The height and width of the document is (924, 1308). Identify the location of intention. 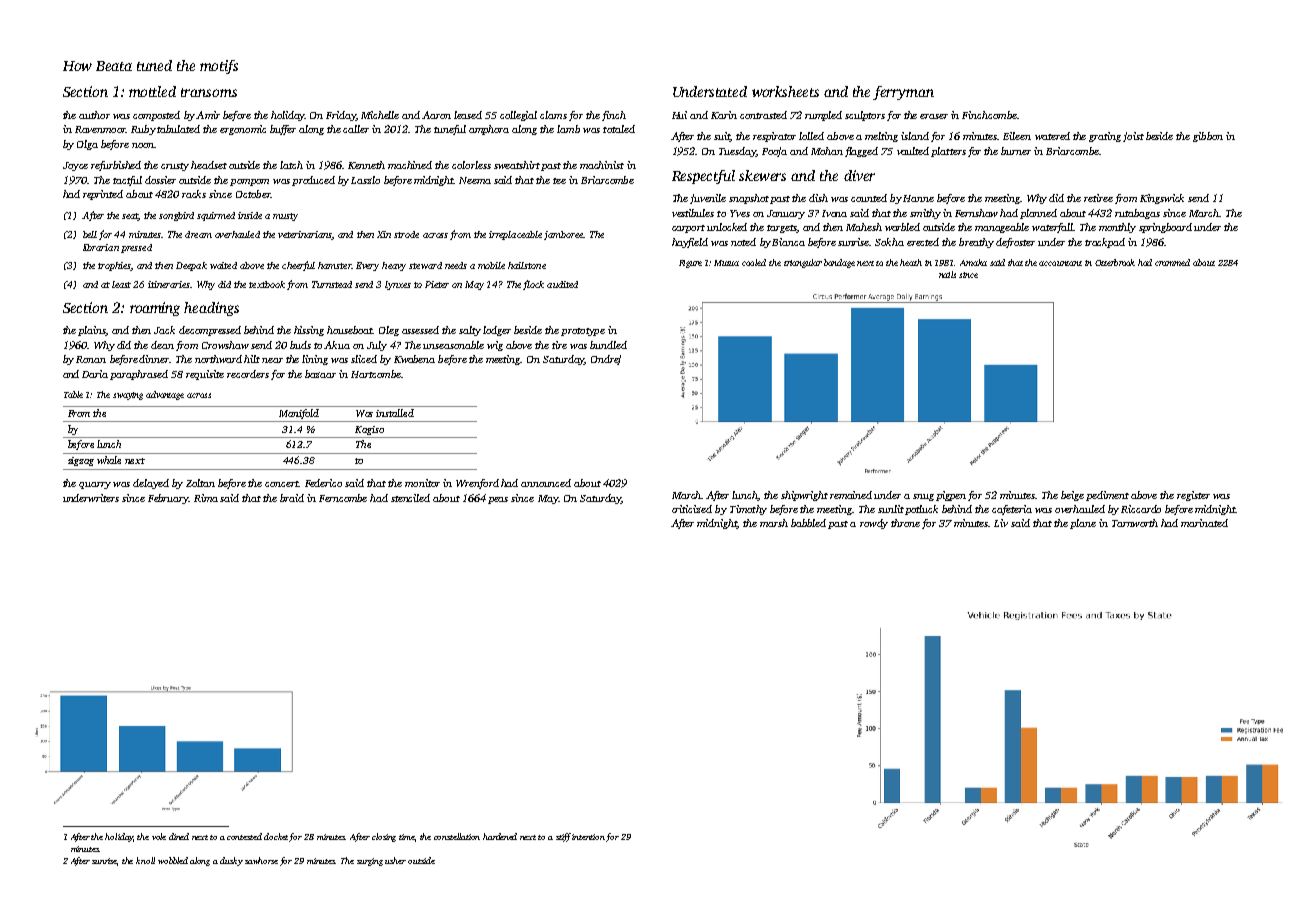
(588, 837).
